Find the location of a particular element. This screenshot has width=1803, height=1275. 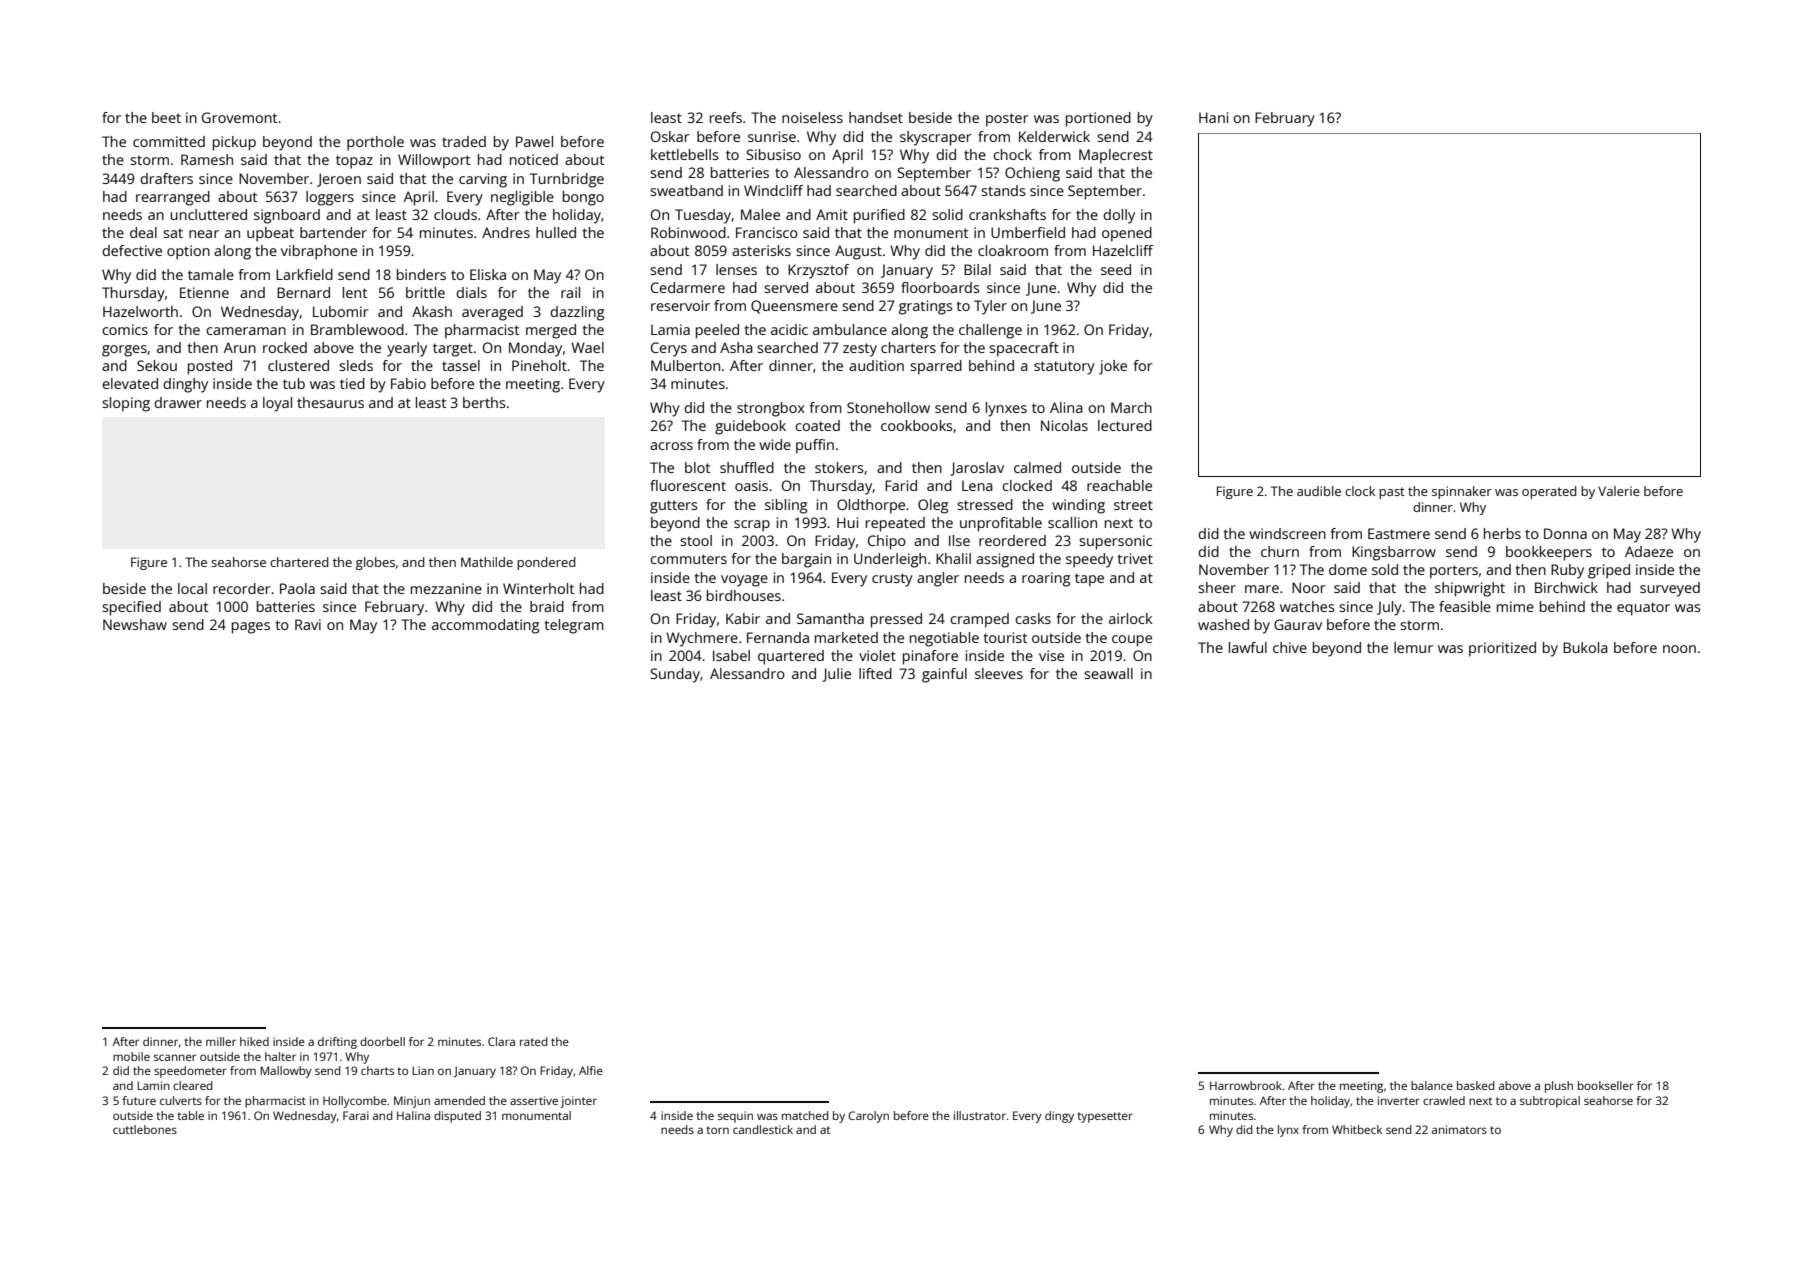

Bukola is located at coordinates (1585, 647).
